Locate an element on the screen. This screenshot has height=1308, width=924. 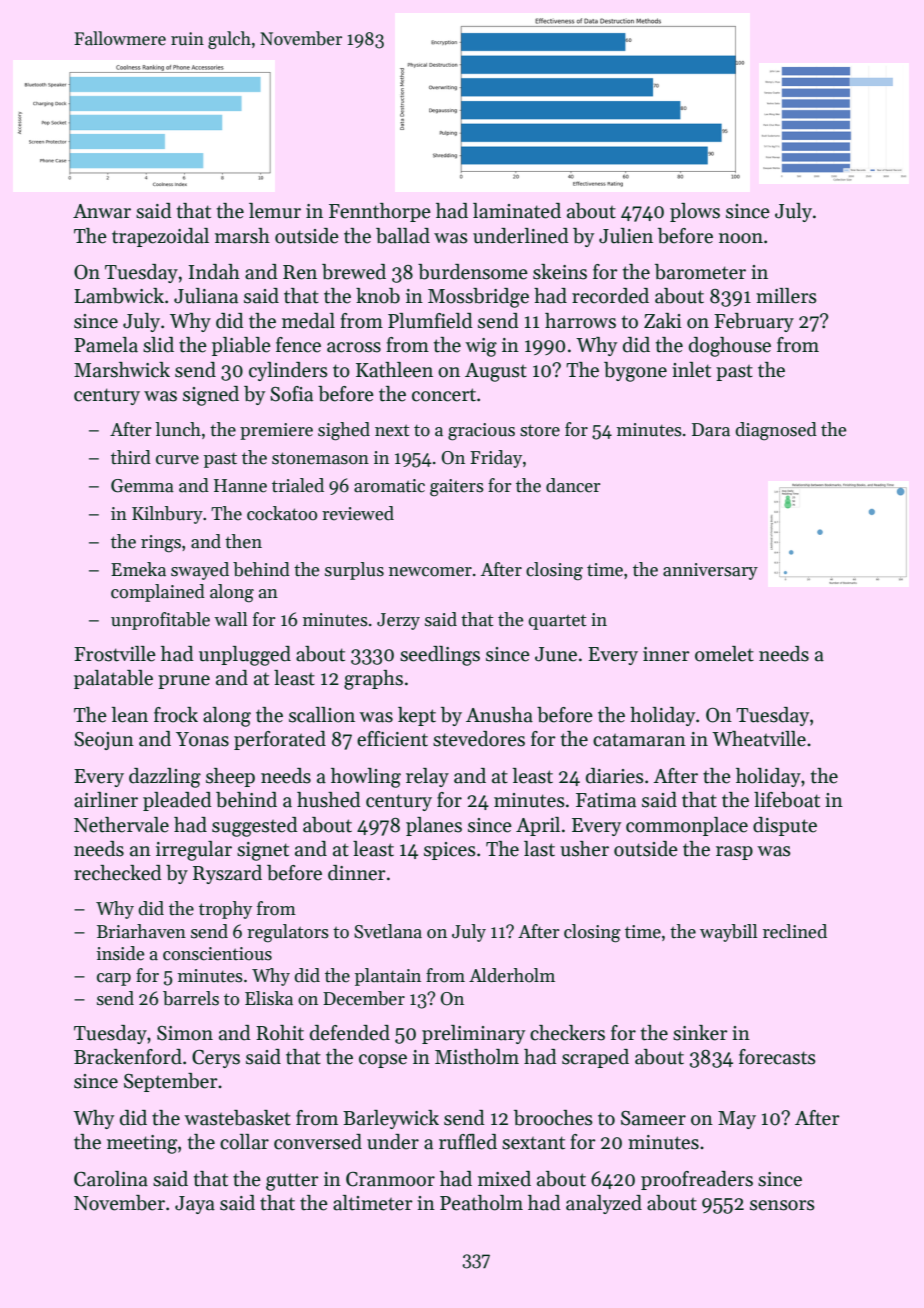
Carolina is located at coordinates (111, 1179).
